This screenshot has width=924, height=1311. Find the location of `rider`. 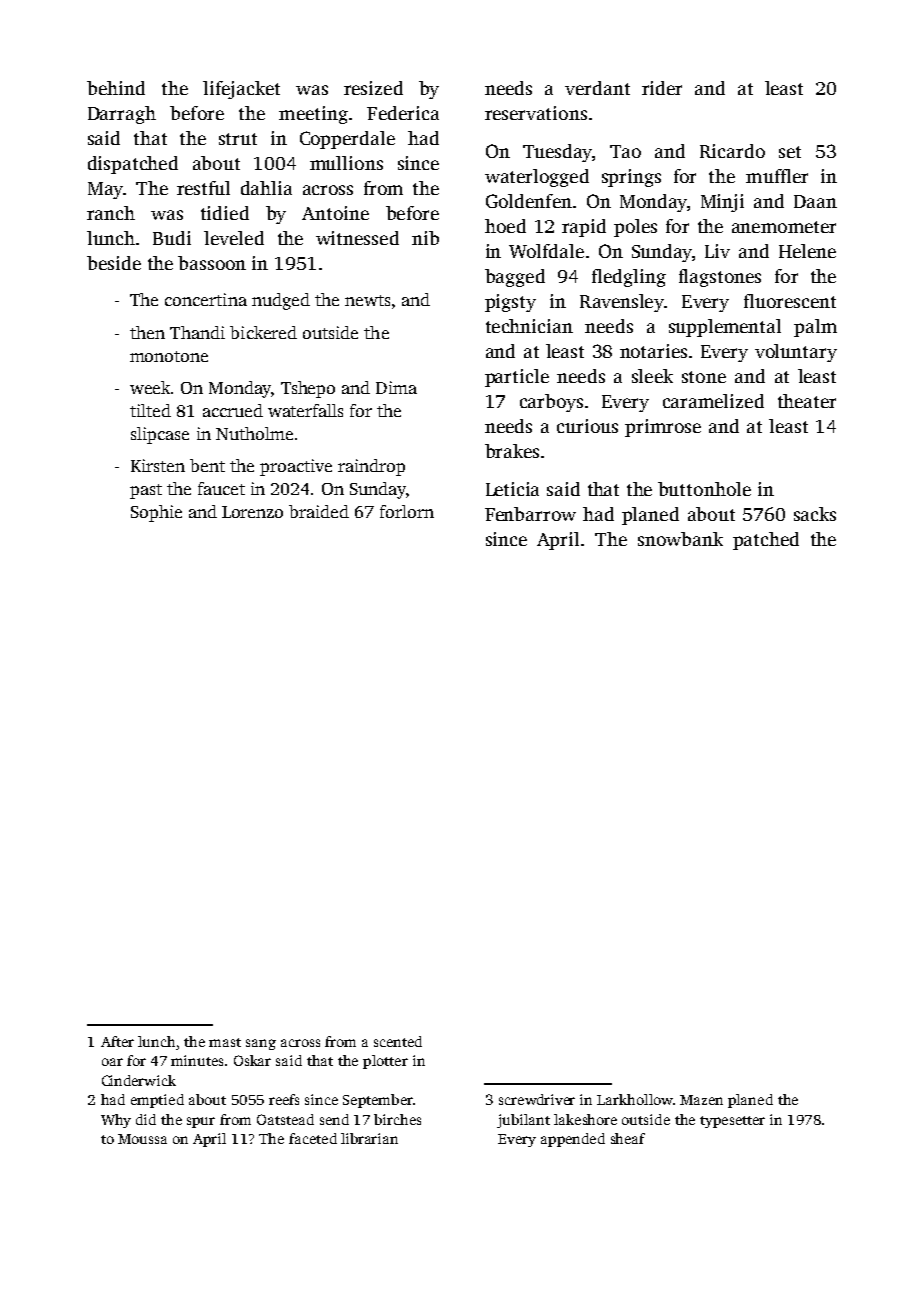

rider is located at coordinates (662, 88).
